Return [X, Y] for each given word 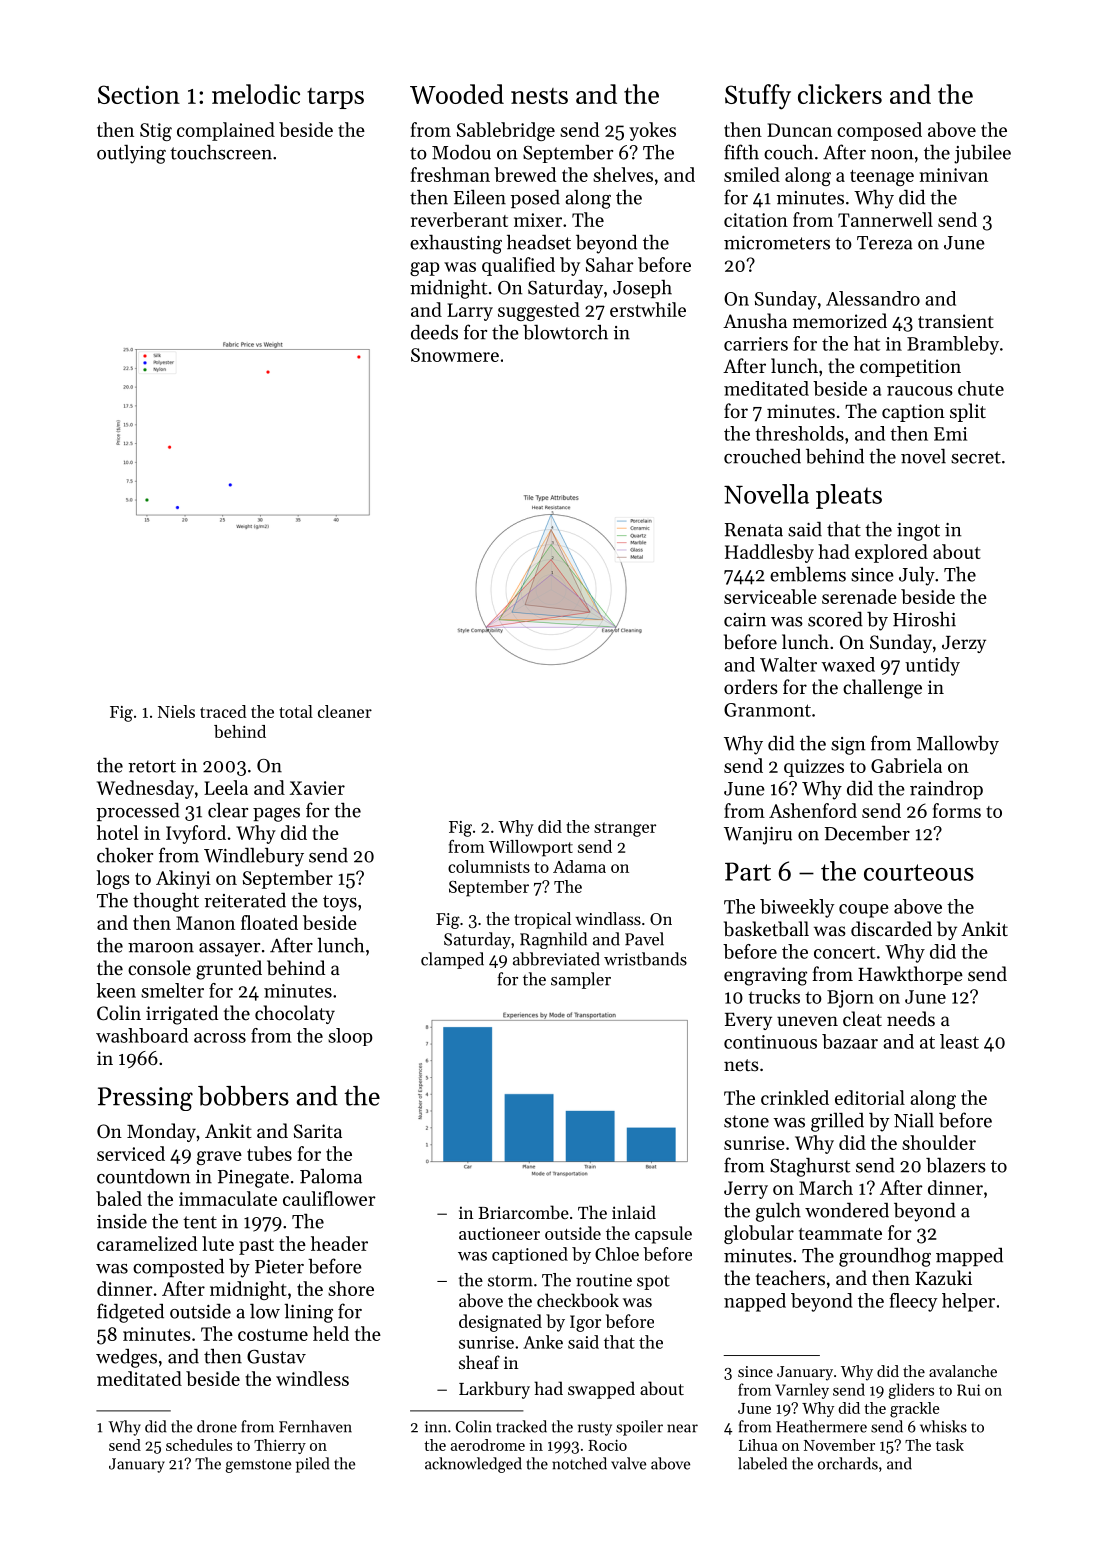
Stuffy [758, 97]
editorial [870, 1097]
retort [152, 766]
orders [751, 686]
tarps [335, 98]
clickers [840, 94]
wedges [126, 1358]
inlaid [634, 1212]
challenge [882, 689]
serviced [131, 1153]
